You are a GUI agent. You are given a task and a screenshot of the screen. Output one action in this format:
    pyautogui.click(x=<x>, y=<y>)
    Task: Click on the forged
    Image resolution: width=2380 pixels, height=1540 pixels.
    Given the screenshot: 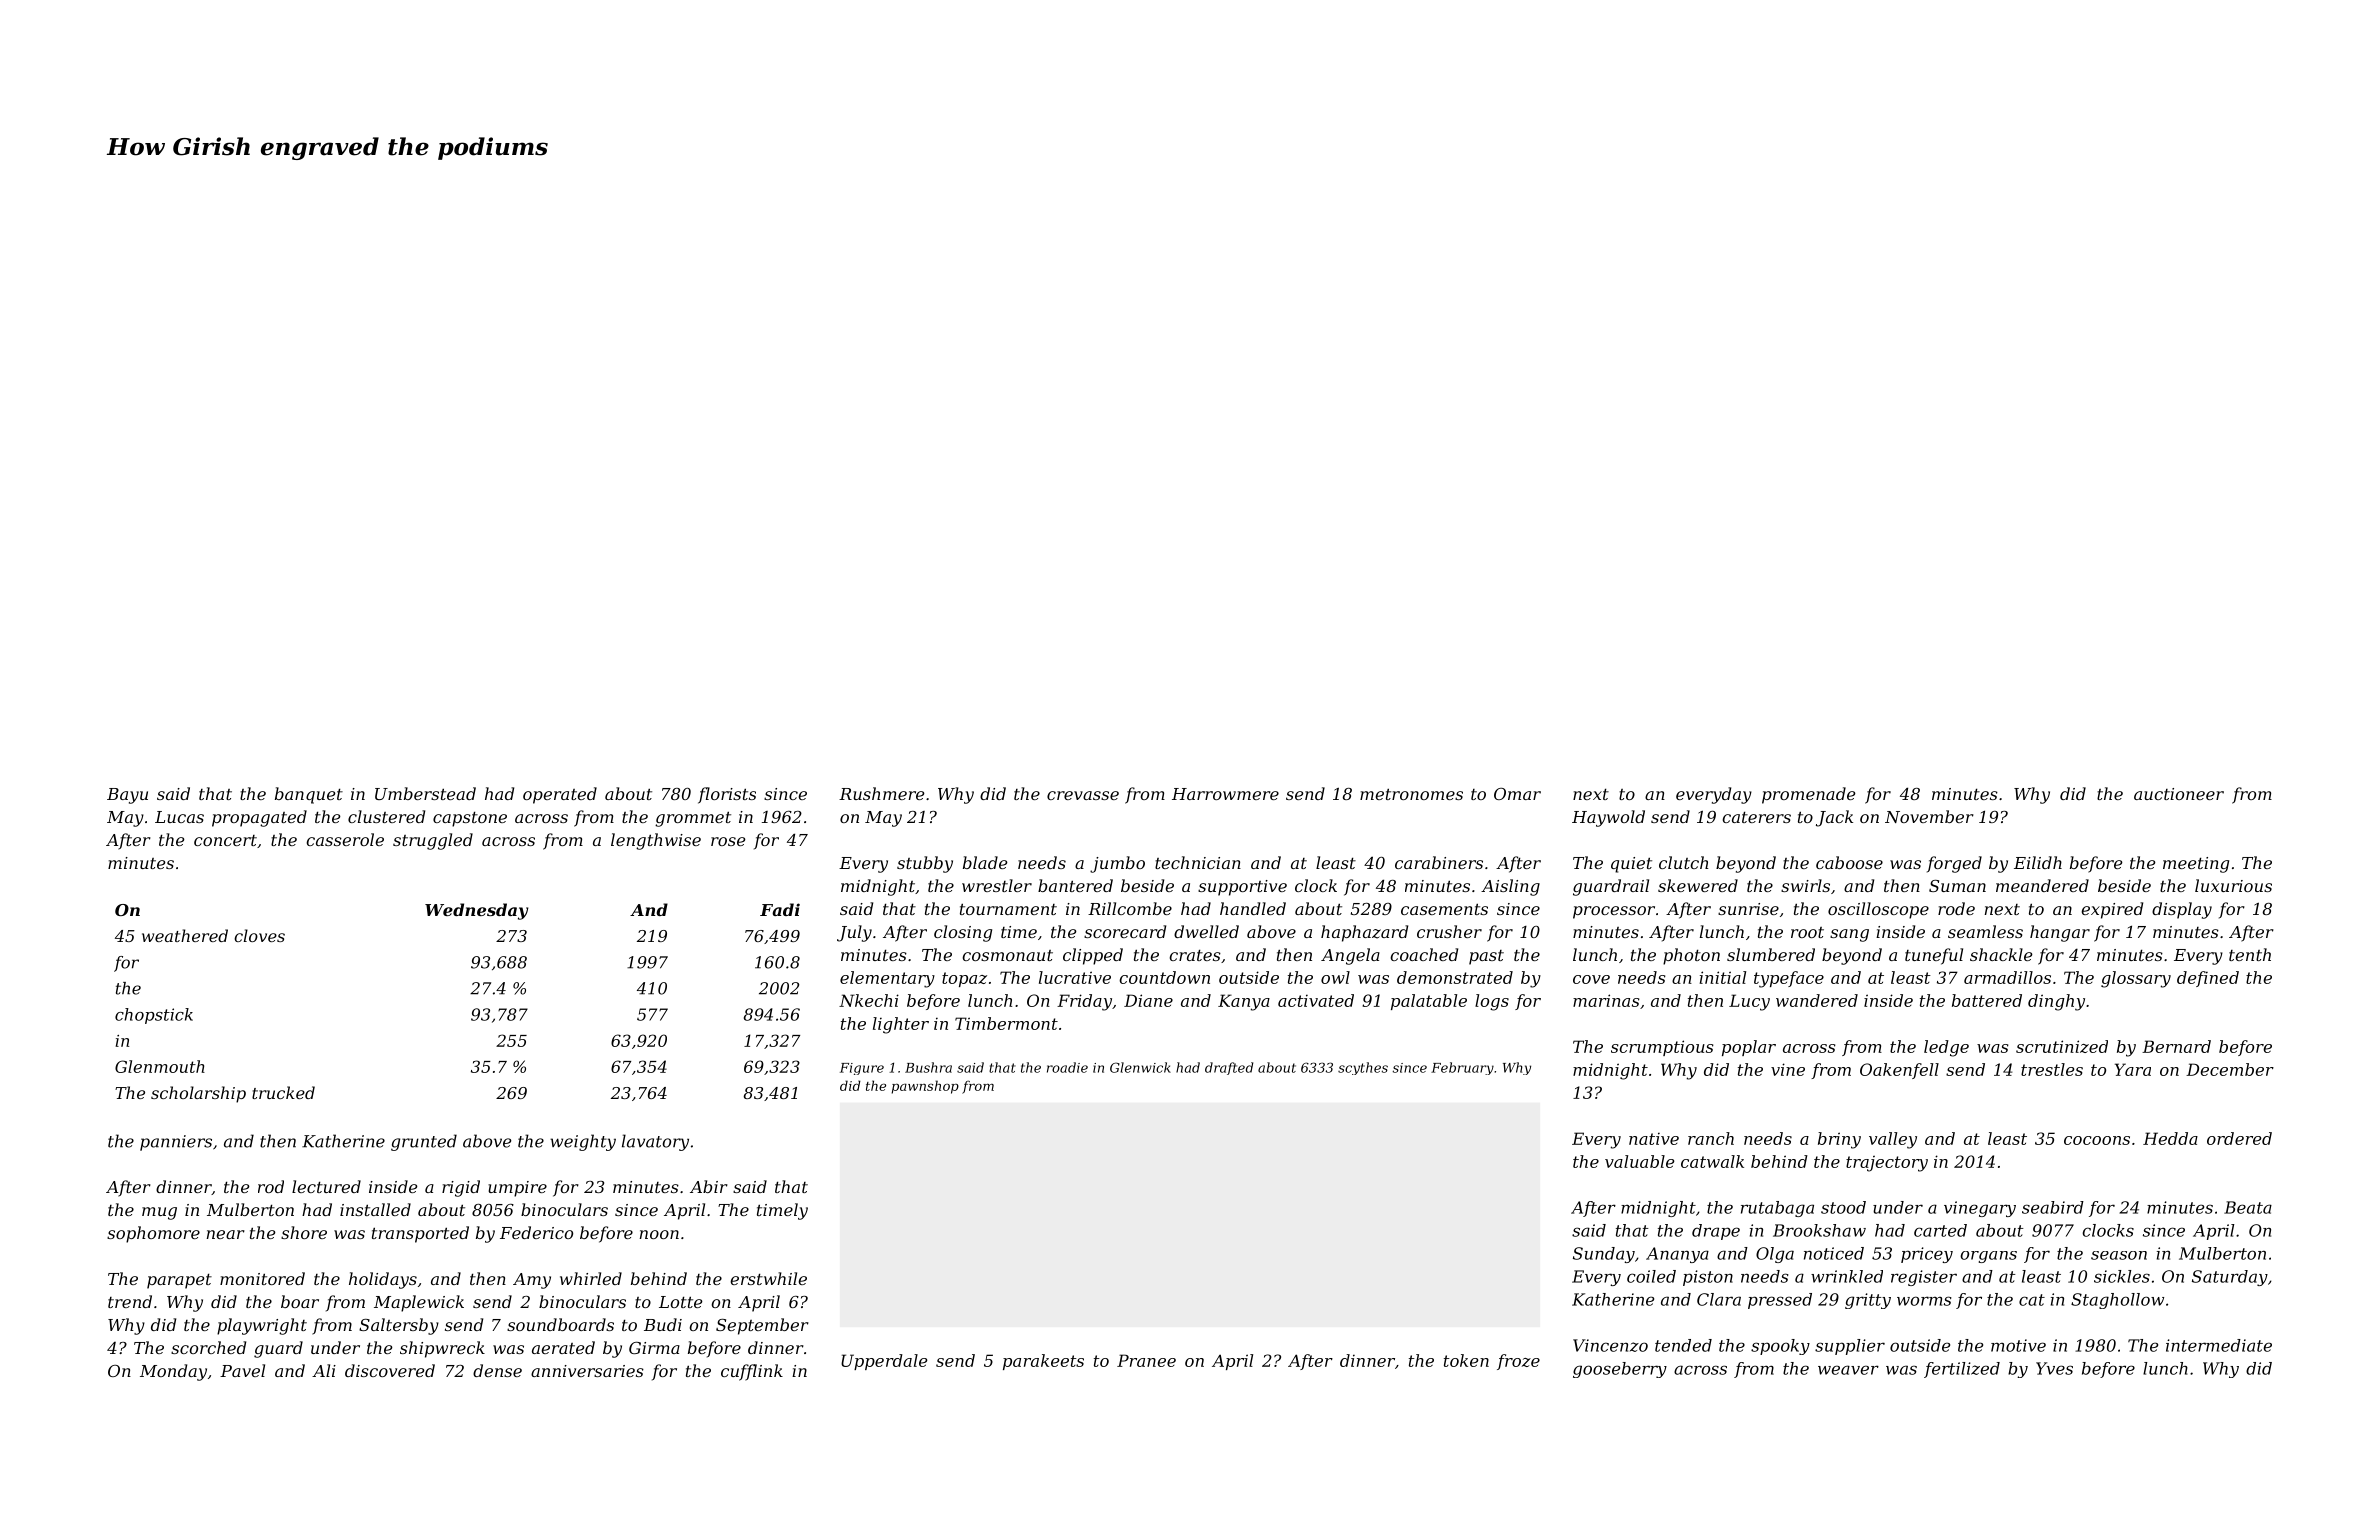 What is the action you would take?
    pyautogui.click(x=1954, y=864)
